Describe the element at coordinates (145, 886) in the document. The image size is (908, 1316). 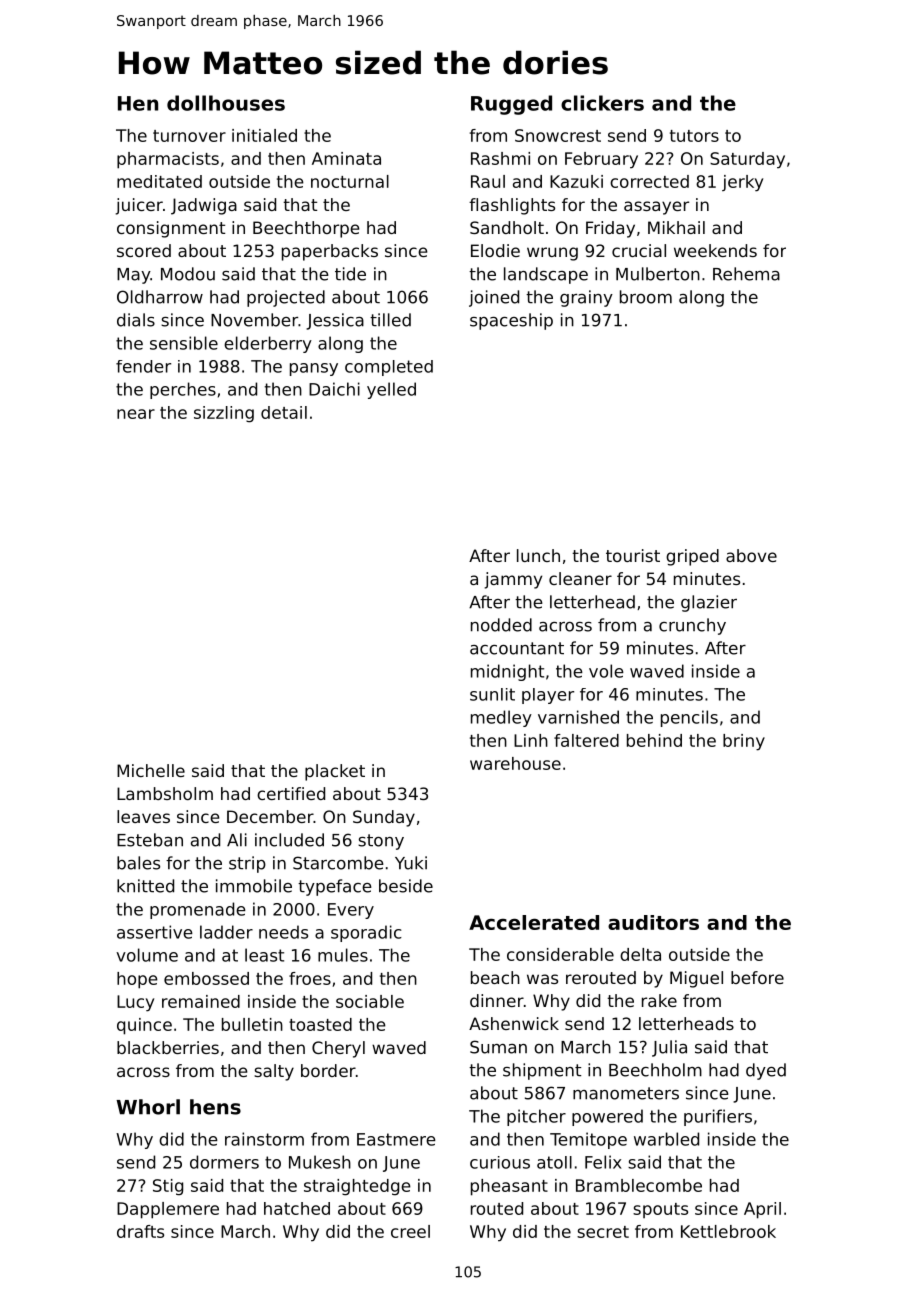
I see `knitted` at that location.
